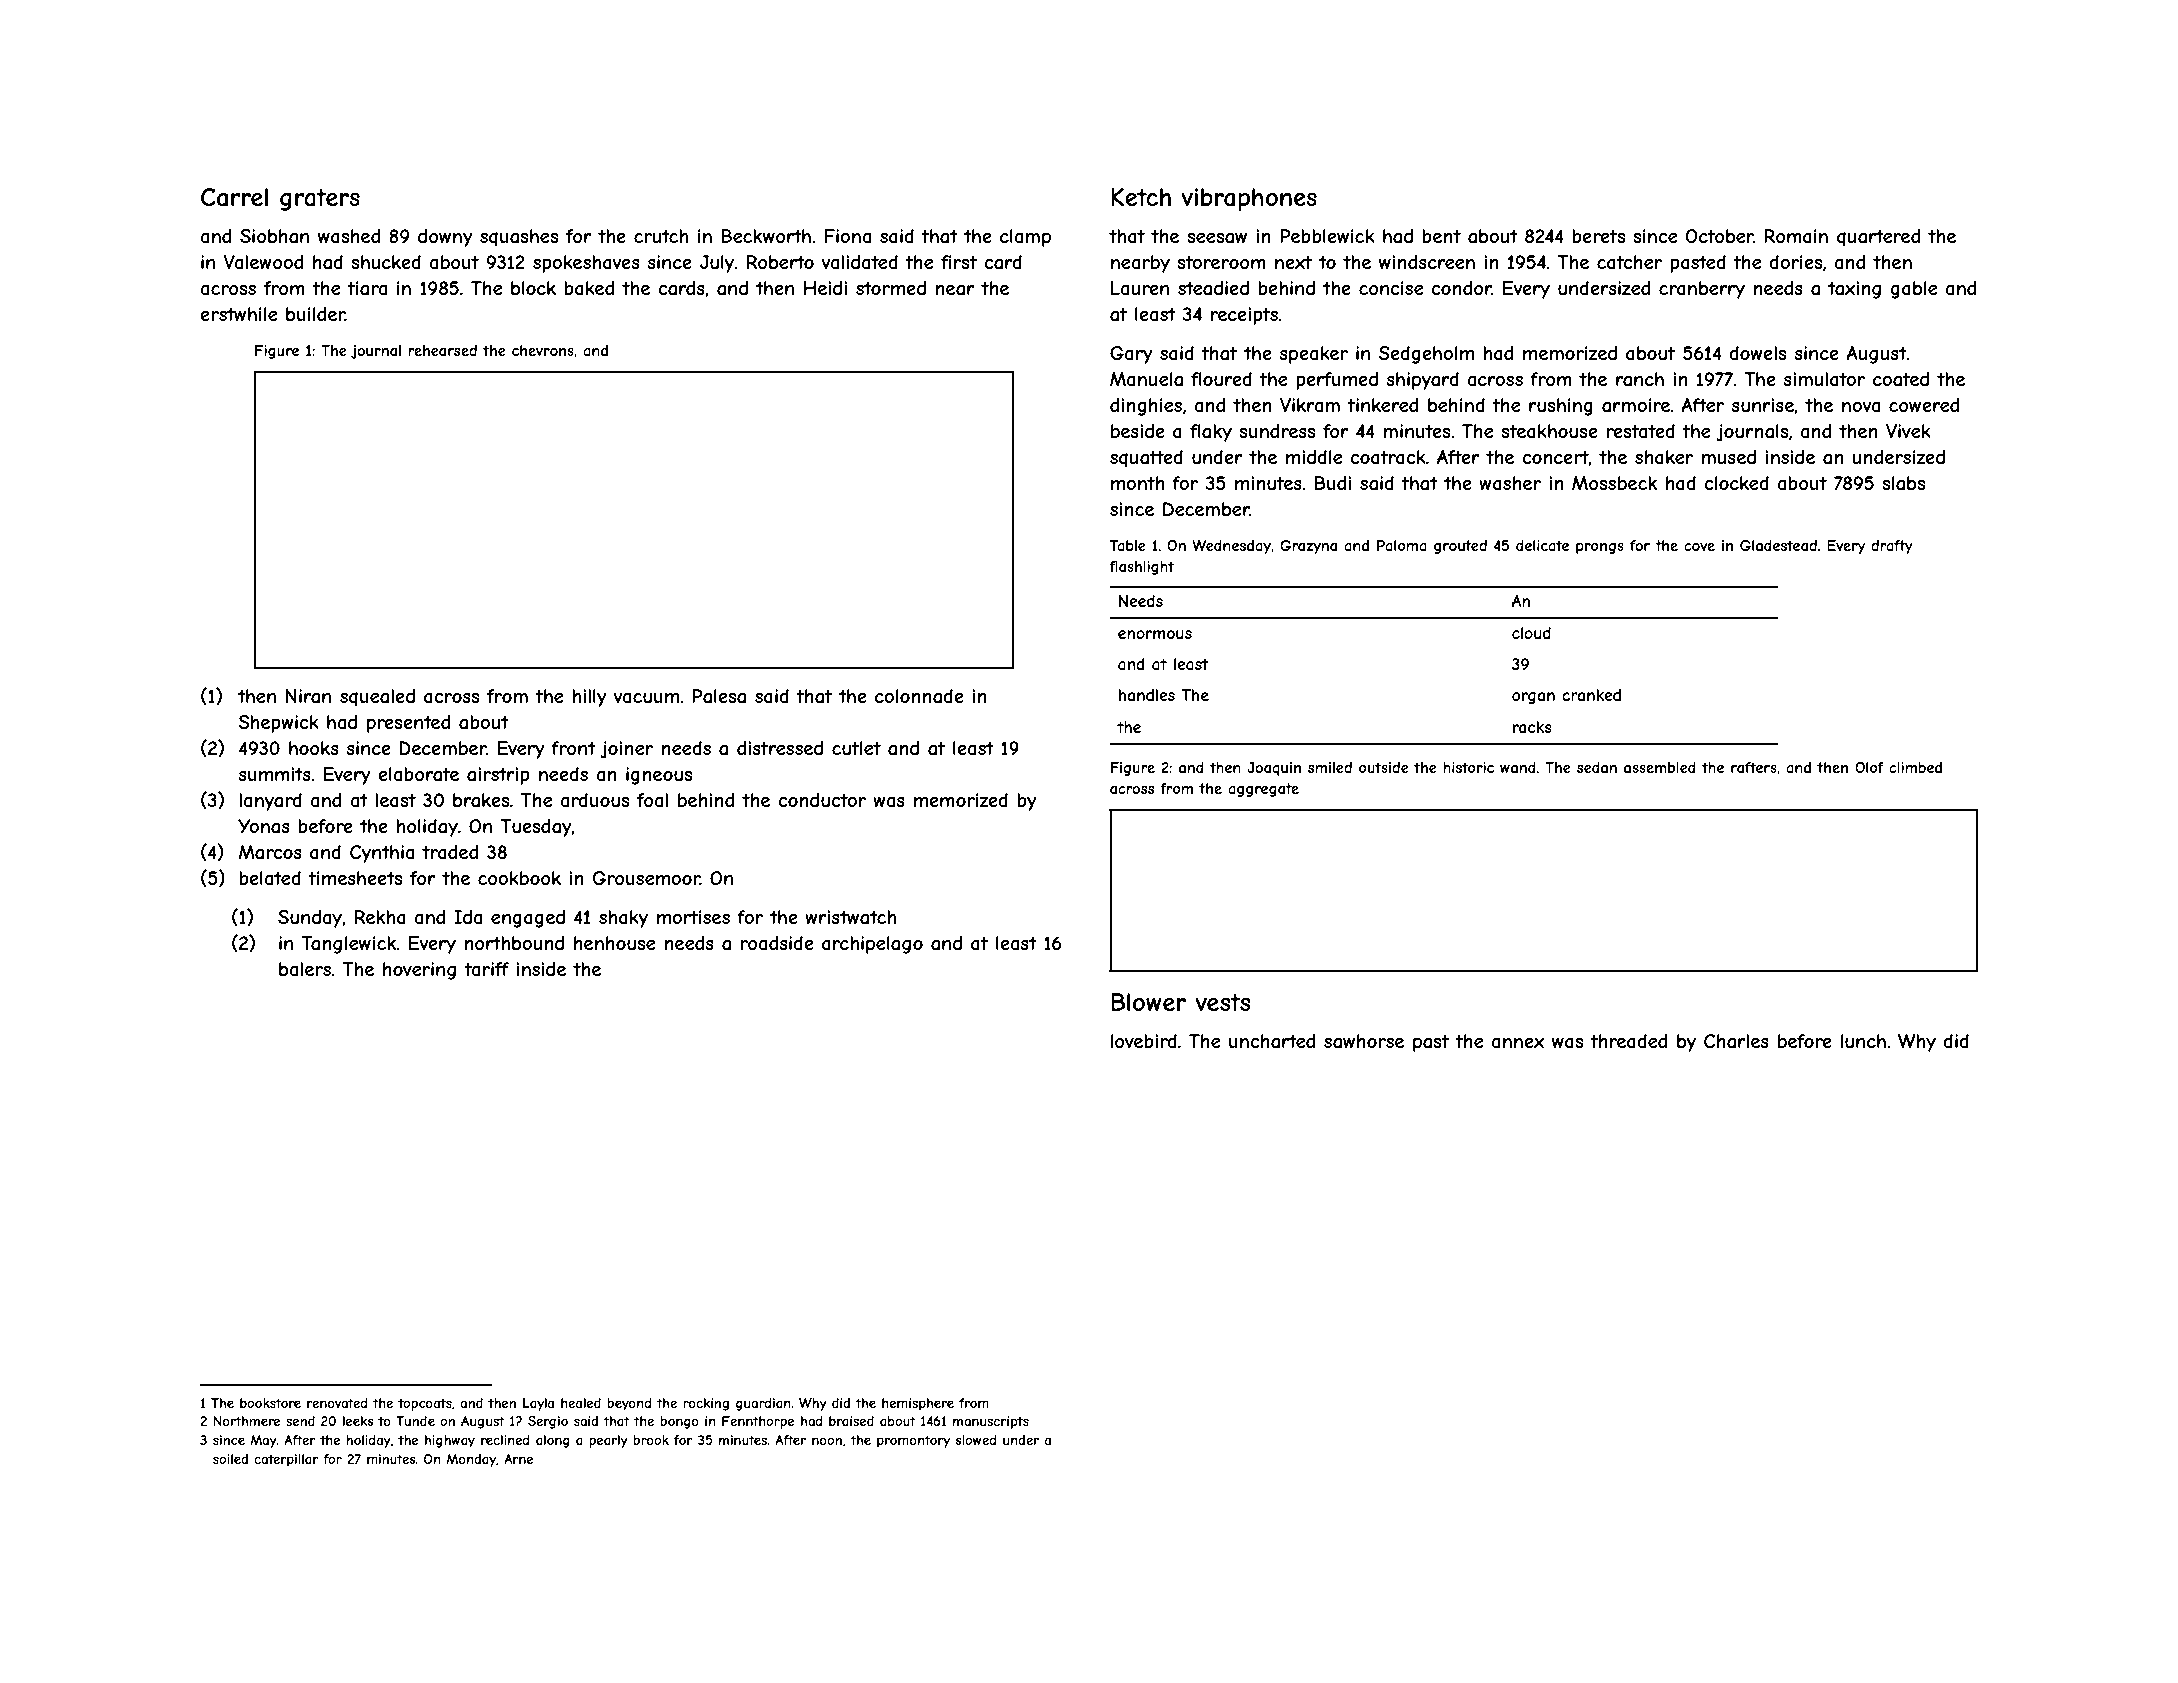  What do you see at coordinates (1517, 1043) in the screenshot?
I see `annex` at bounding box center [1517, 1043].
